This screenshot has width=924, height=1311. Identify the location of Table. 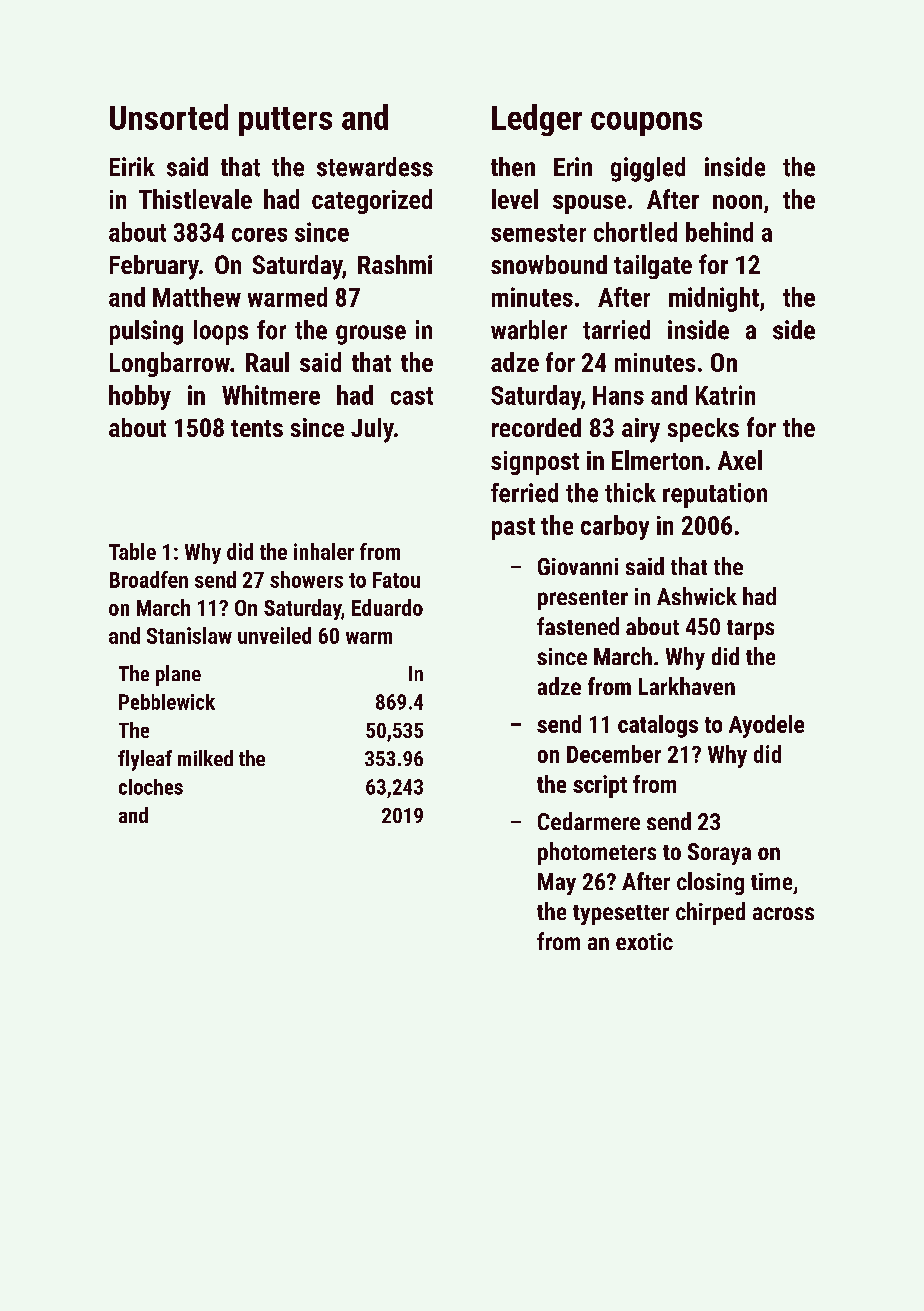
(132, 551).
